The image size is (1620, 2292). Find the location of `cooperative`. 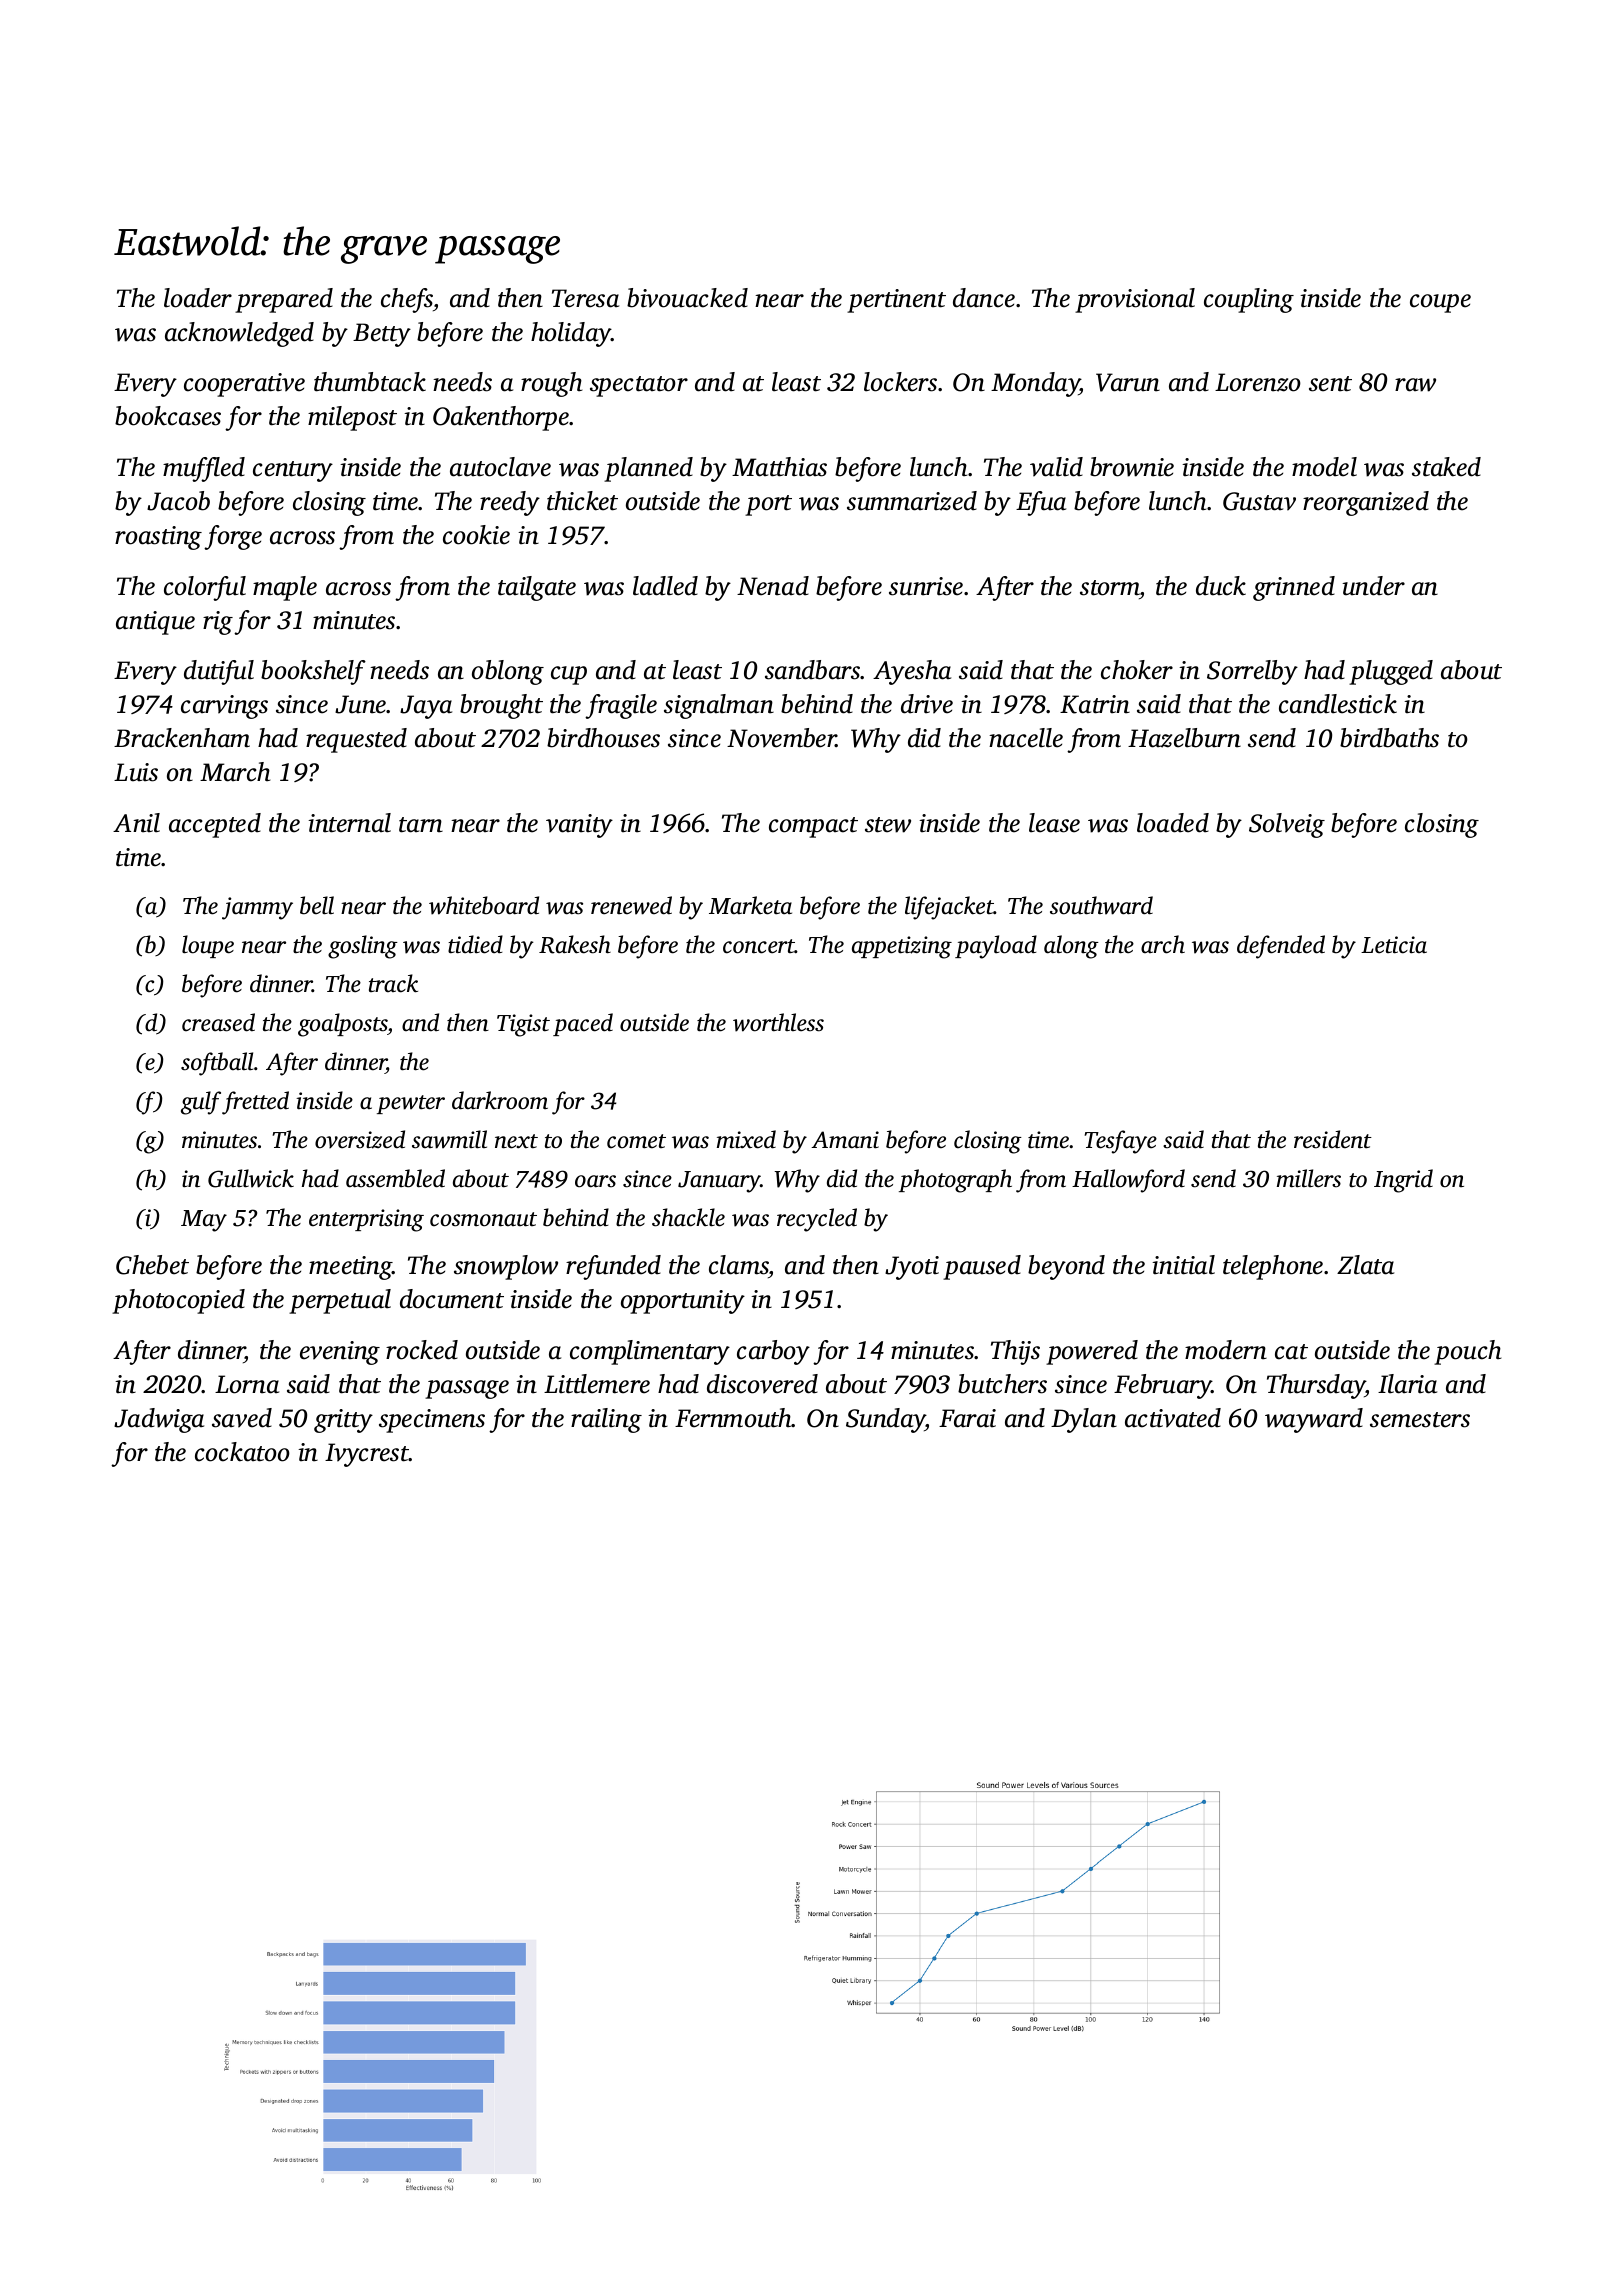

cooperative is located at coordinates (244, 385).
